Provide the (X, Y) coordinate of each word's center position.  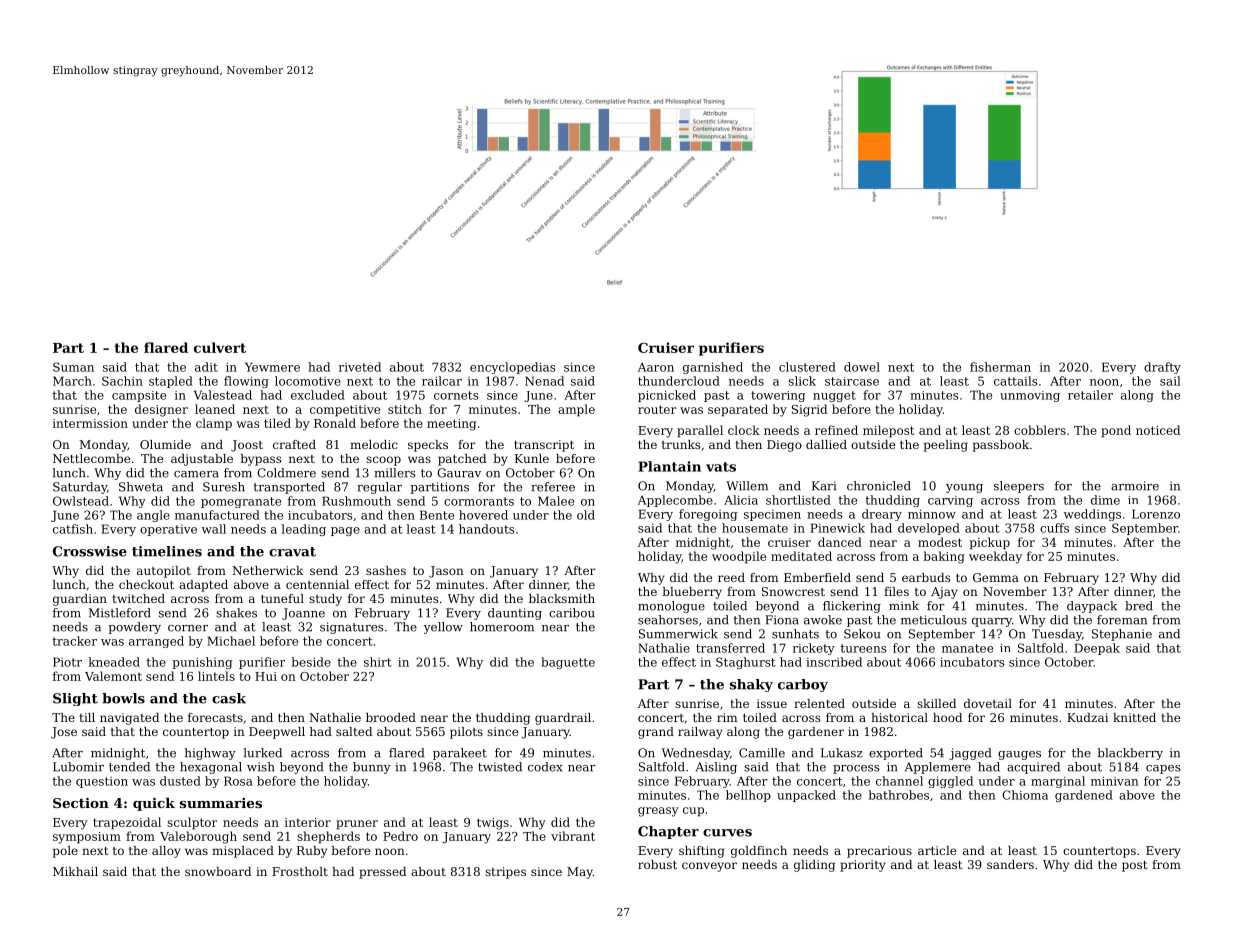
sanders (1010, 864)
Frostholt (300, 871)
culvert (220, 347)
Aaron (656, 367)
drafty (1162, 368)
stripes (505, 873)
